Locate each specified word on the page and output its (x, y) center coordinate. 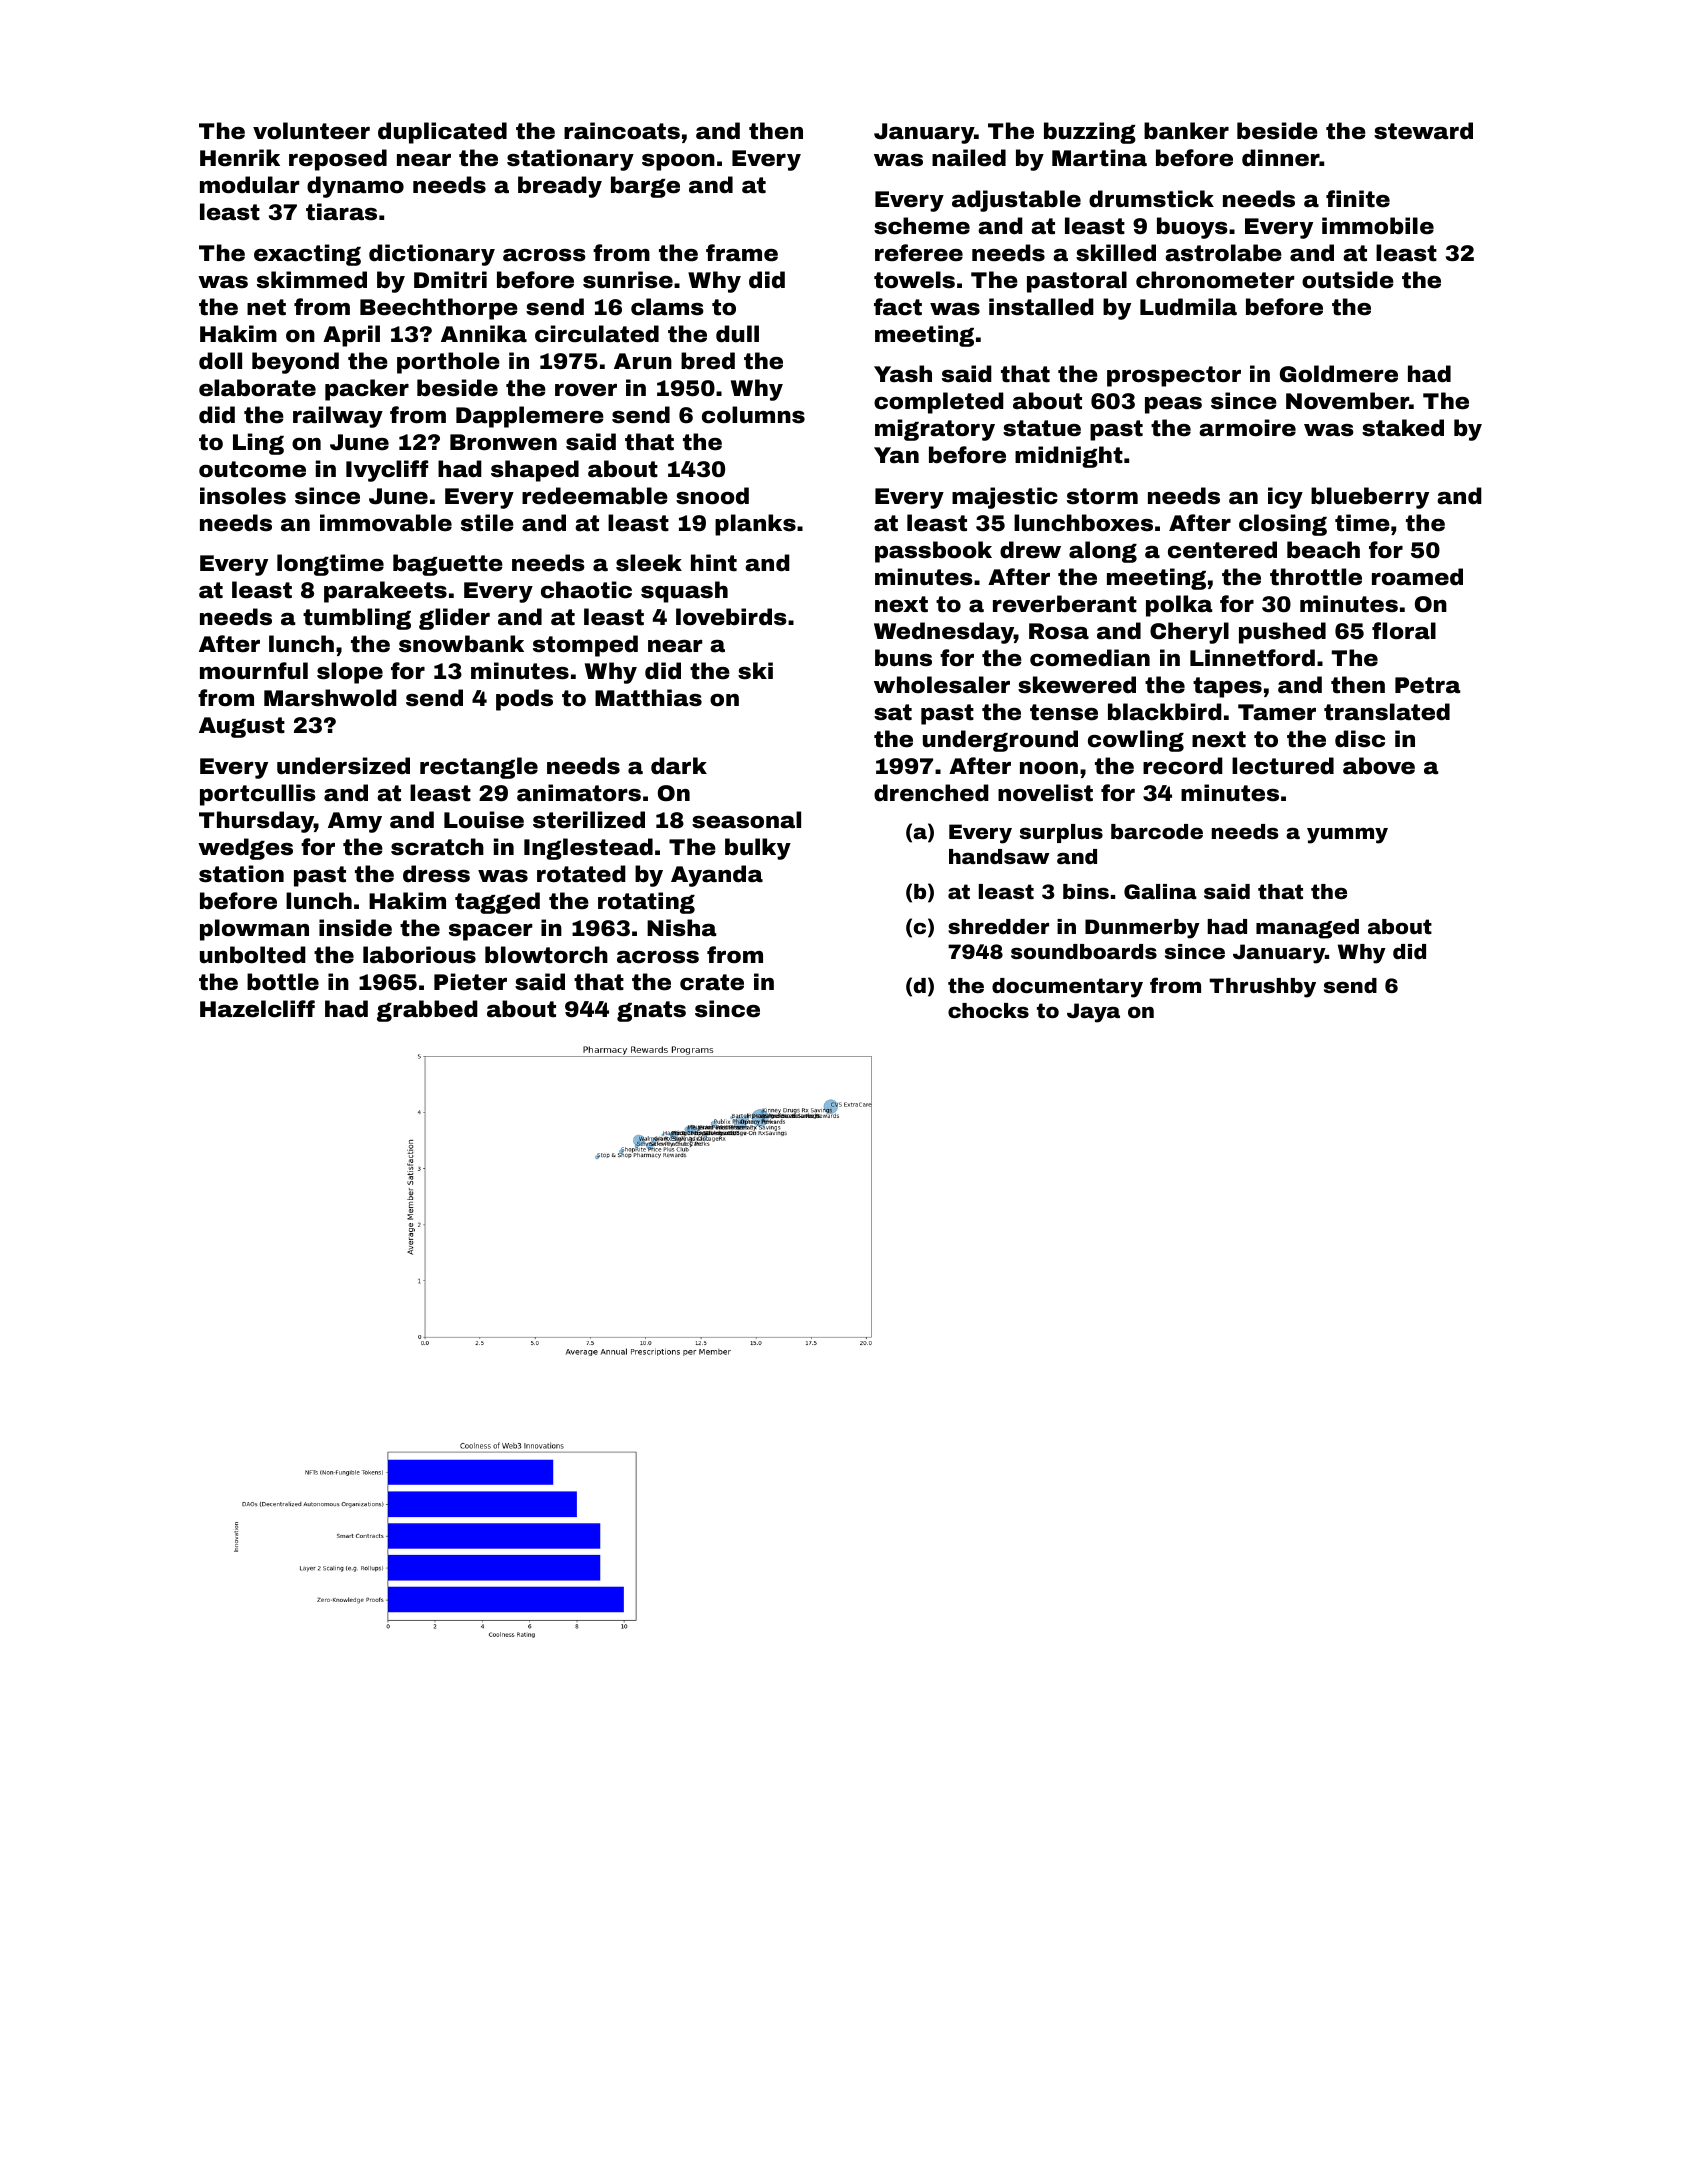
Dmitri (450, 280)
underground (1000, 741)
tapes (1227, 687)
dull (737, 334)
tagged (497, 903)
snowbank (461, 644)
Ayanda (717, 876)
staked (1403, 428)
